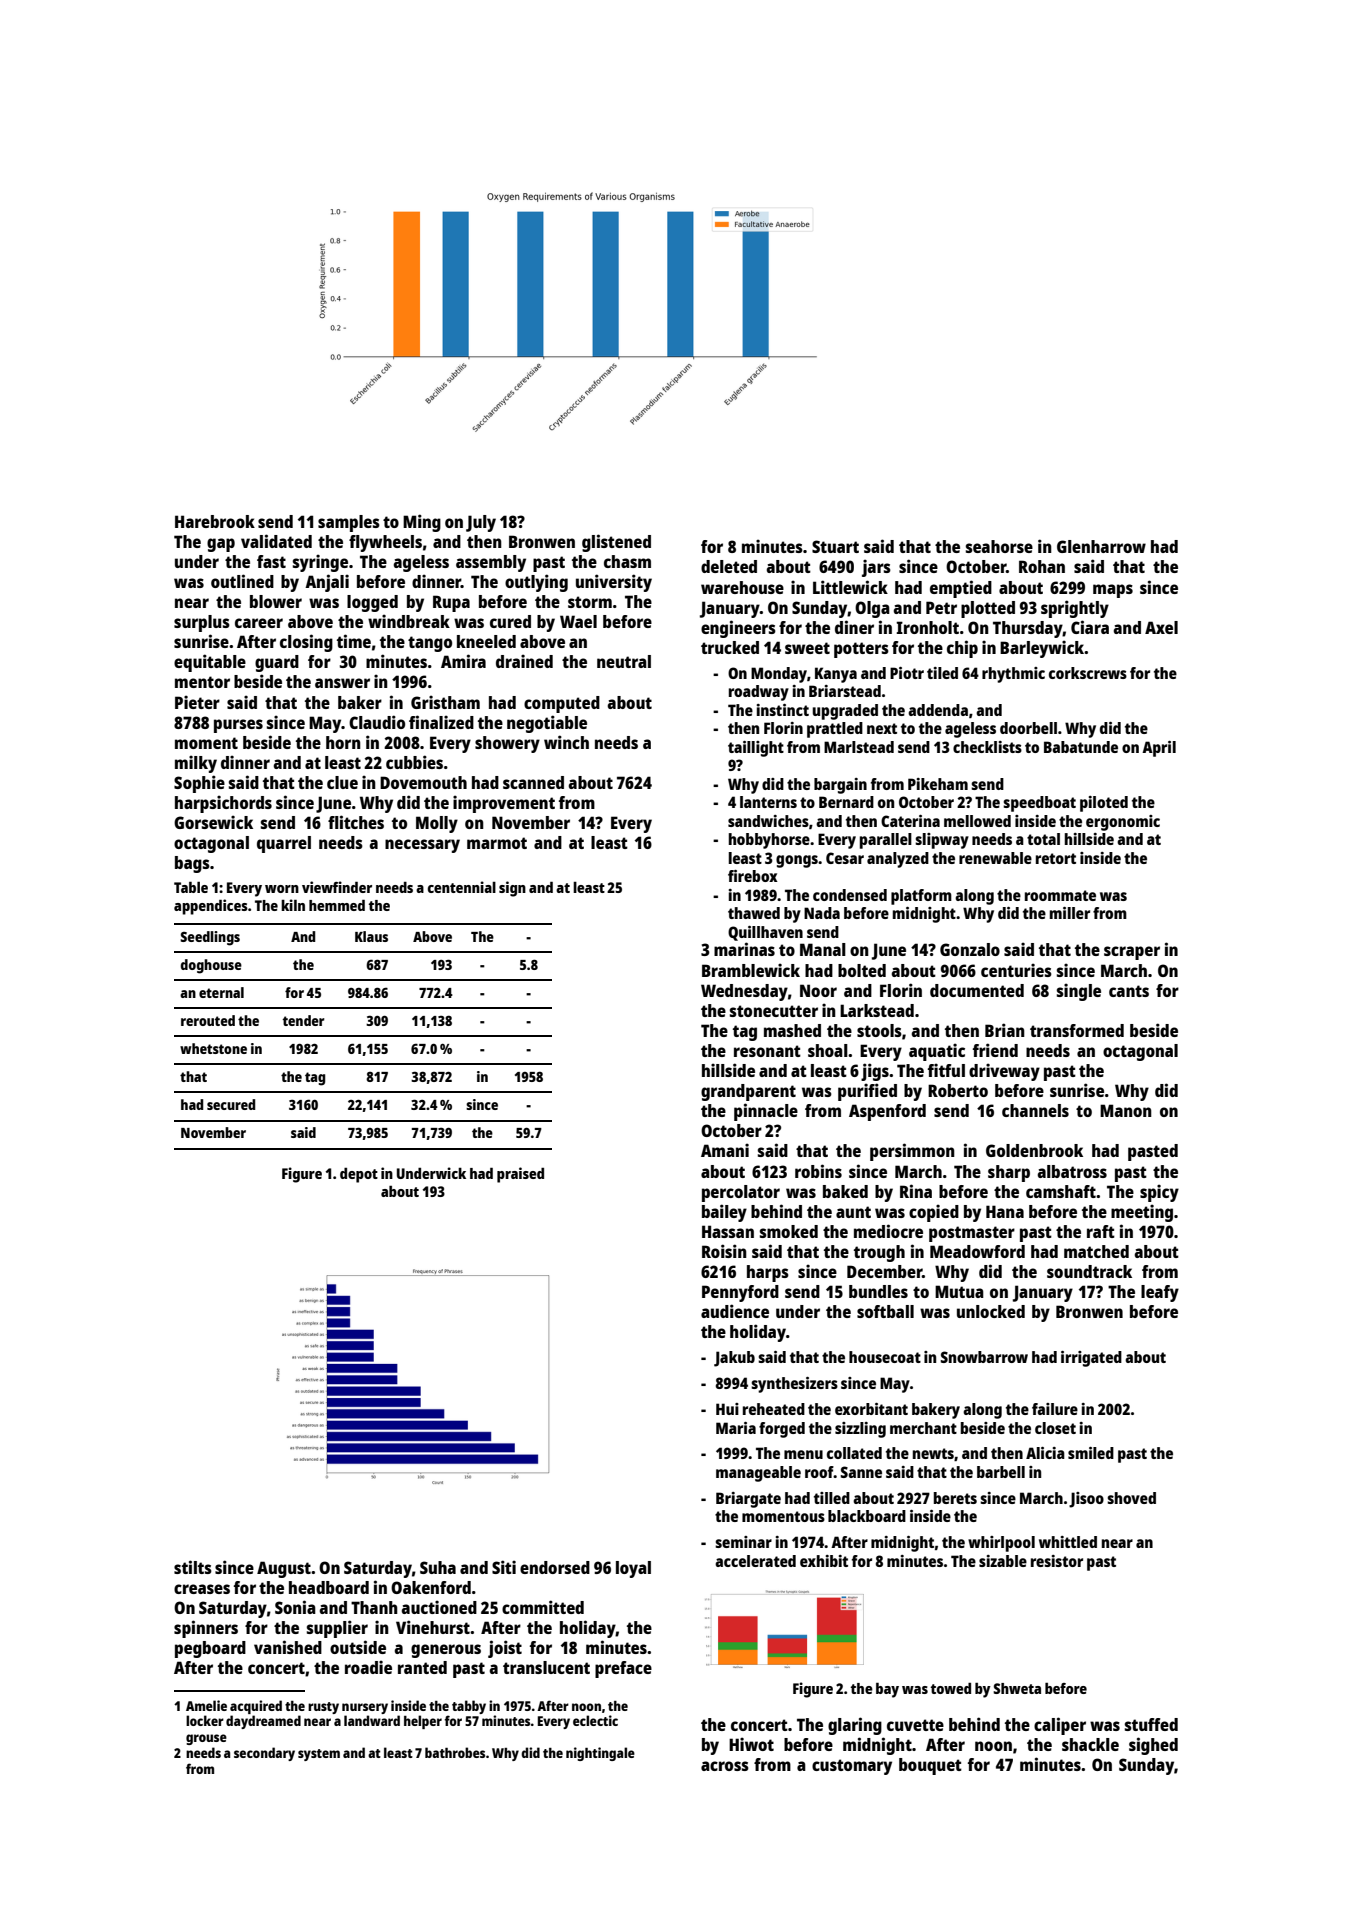 This screenshot has width=1353, height=1913. What do you see at coordinates (756, 749) in the screenshot?
I see `taillight` at bounding box center [756, 749].
